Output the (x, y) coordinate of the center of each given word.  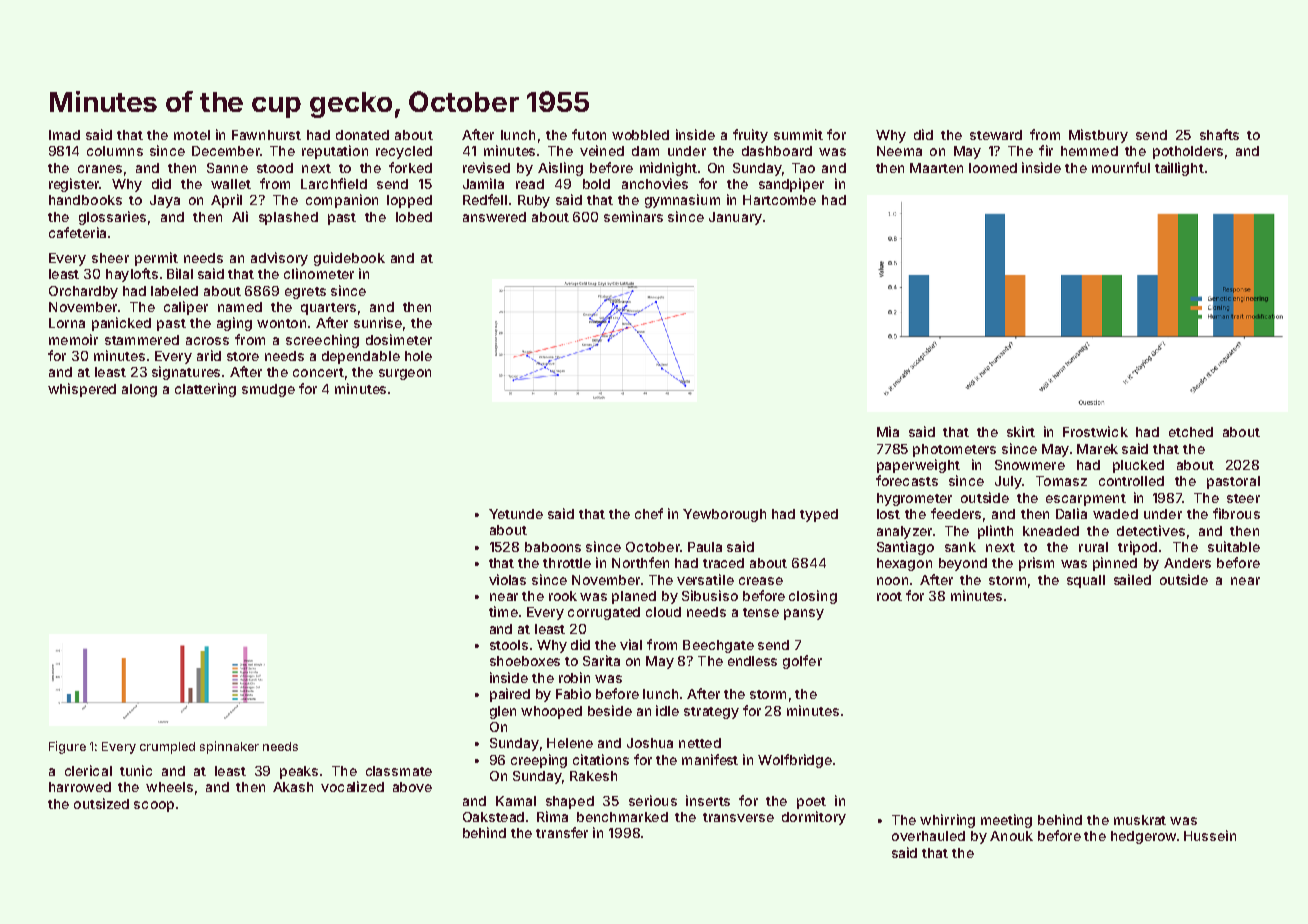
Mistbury (1098, 136)
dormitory (814, 818)
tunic (136, 770)
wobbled (640, 135)
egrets (305, 293)
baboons (553, 547)
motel (192, 135)
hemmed (1089, 151)
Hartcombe (779, 200)
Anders (1187, 563)
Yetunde (516, 514)
